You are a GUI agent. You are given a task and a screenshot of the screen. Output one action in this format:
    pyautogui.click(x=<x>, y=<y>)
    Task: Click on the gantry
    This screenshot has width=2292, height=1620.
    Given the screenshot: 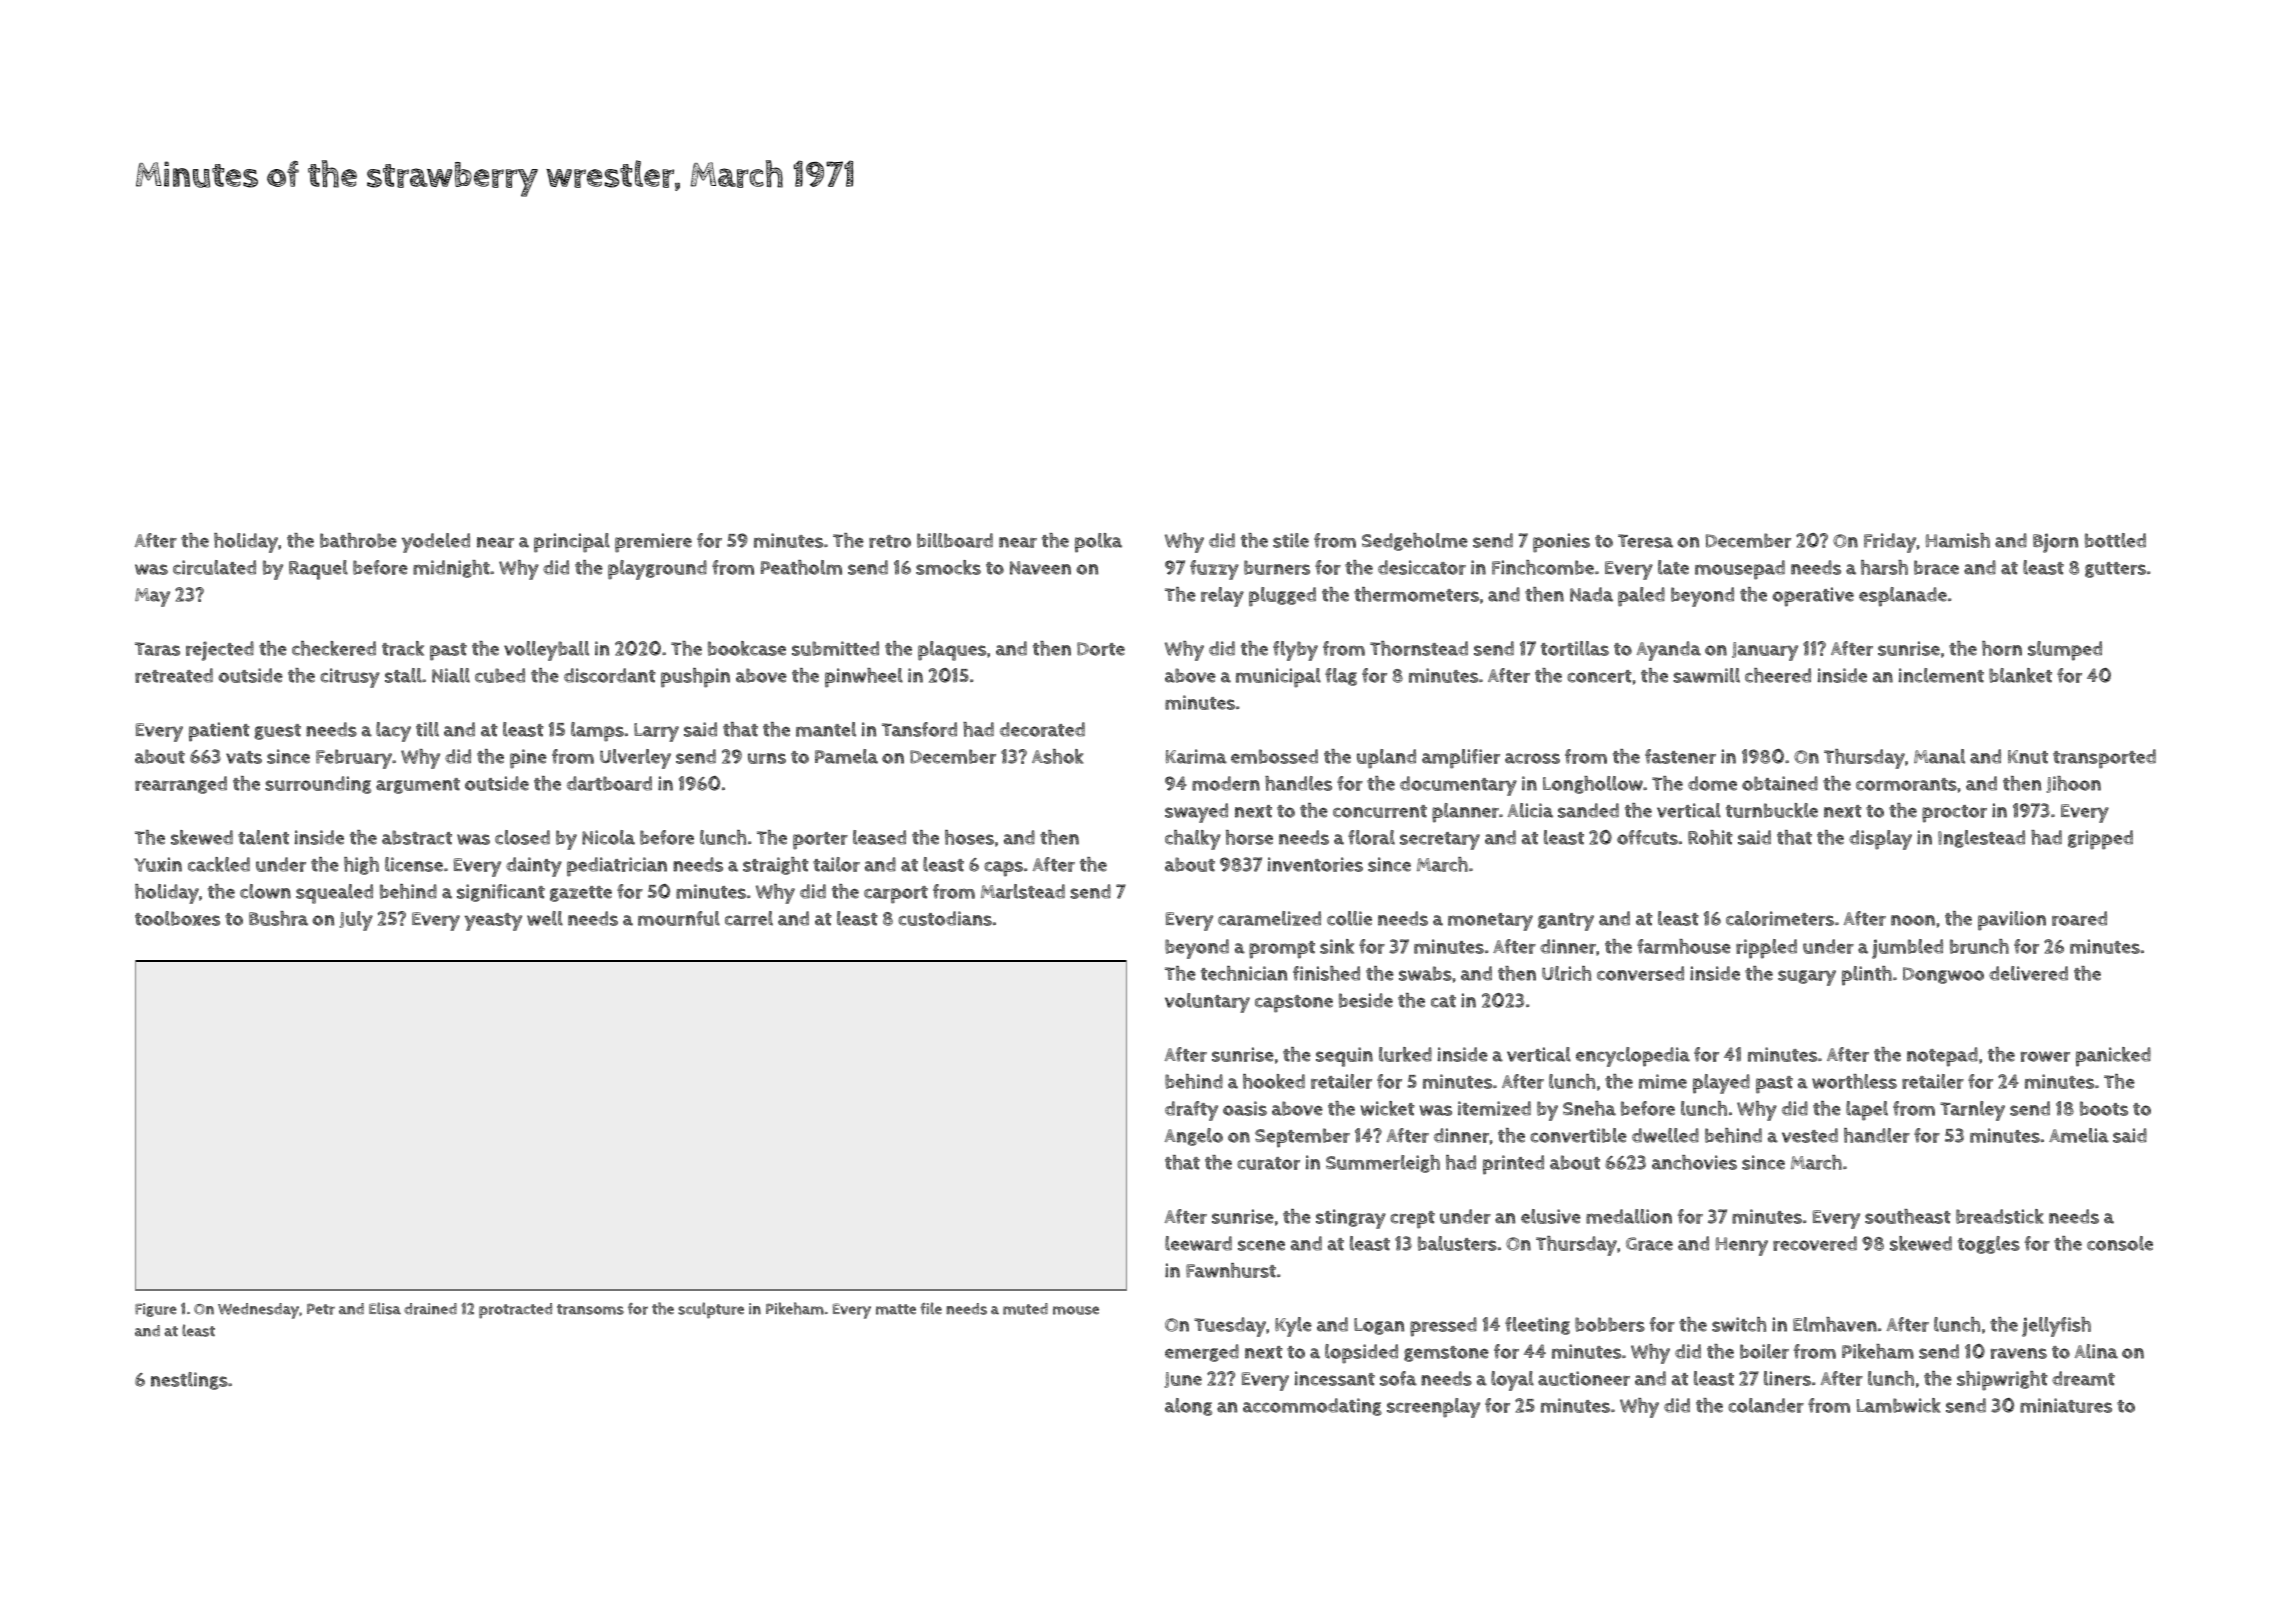 What is the action you would take?
    pyautogui.click(x=1566, y=922)
